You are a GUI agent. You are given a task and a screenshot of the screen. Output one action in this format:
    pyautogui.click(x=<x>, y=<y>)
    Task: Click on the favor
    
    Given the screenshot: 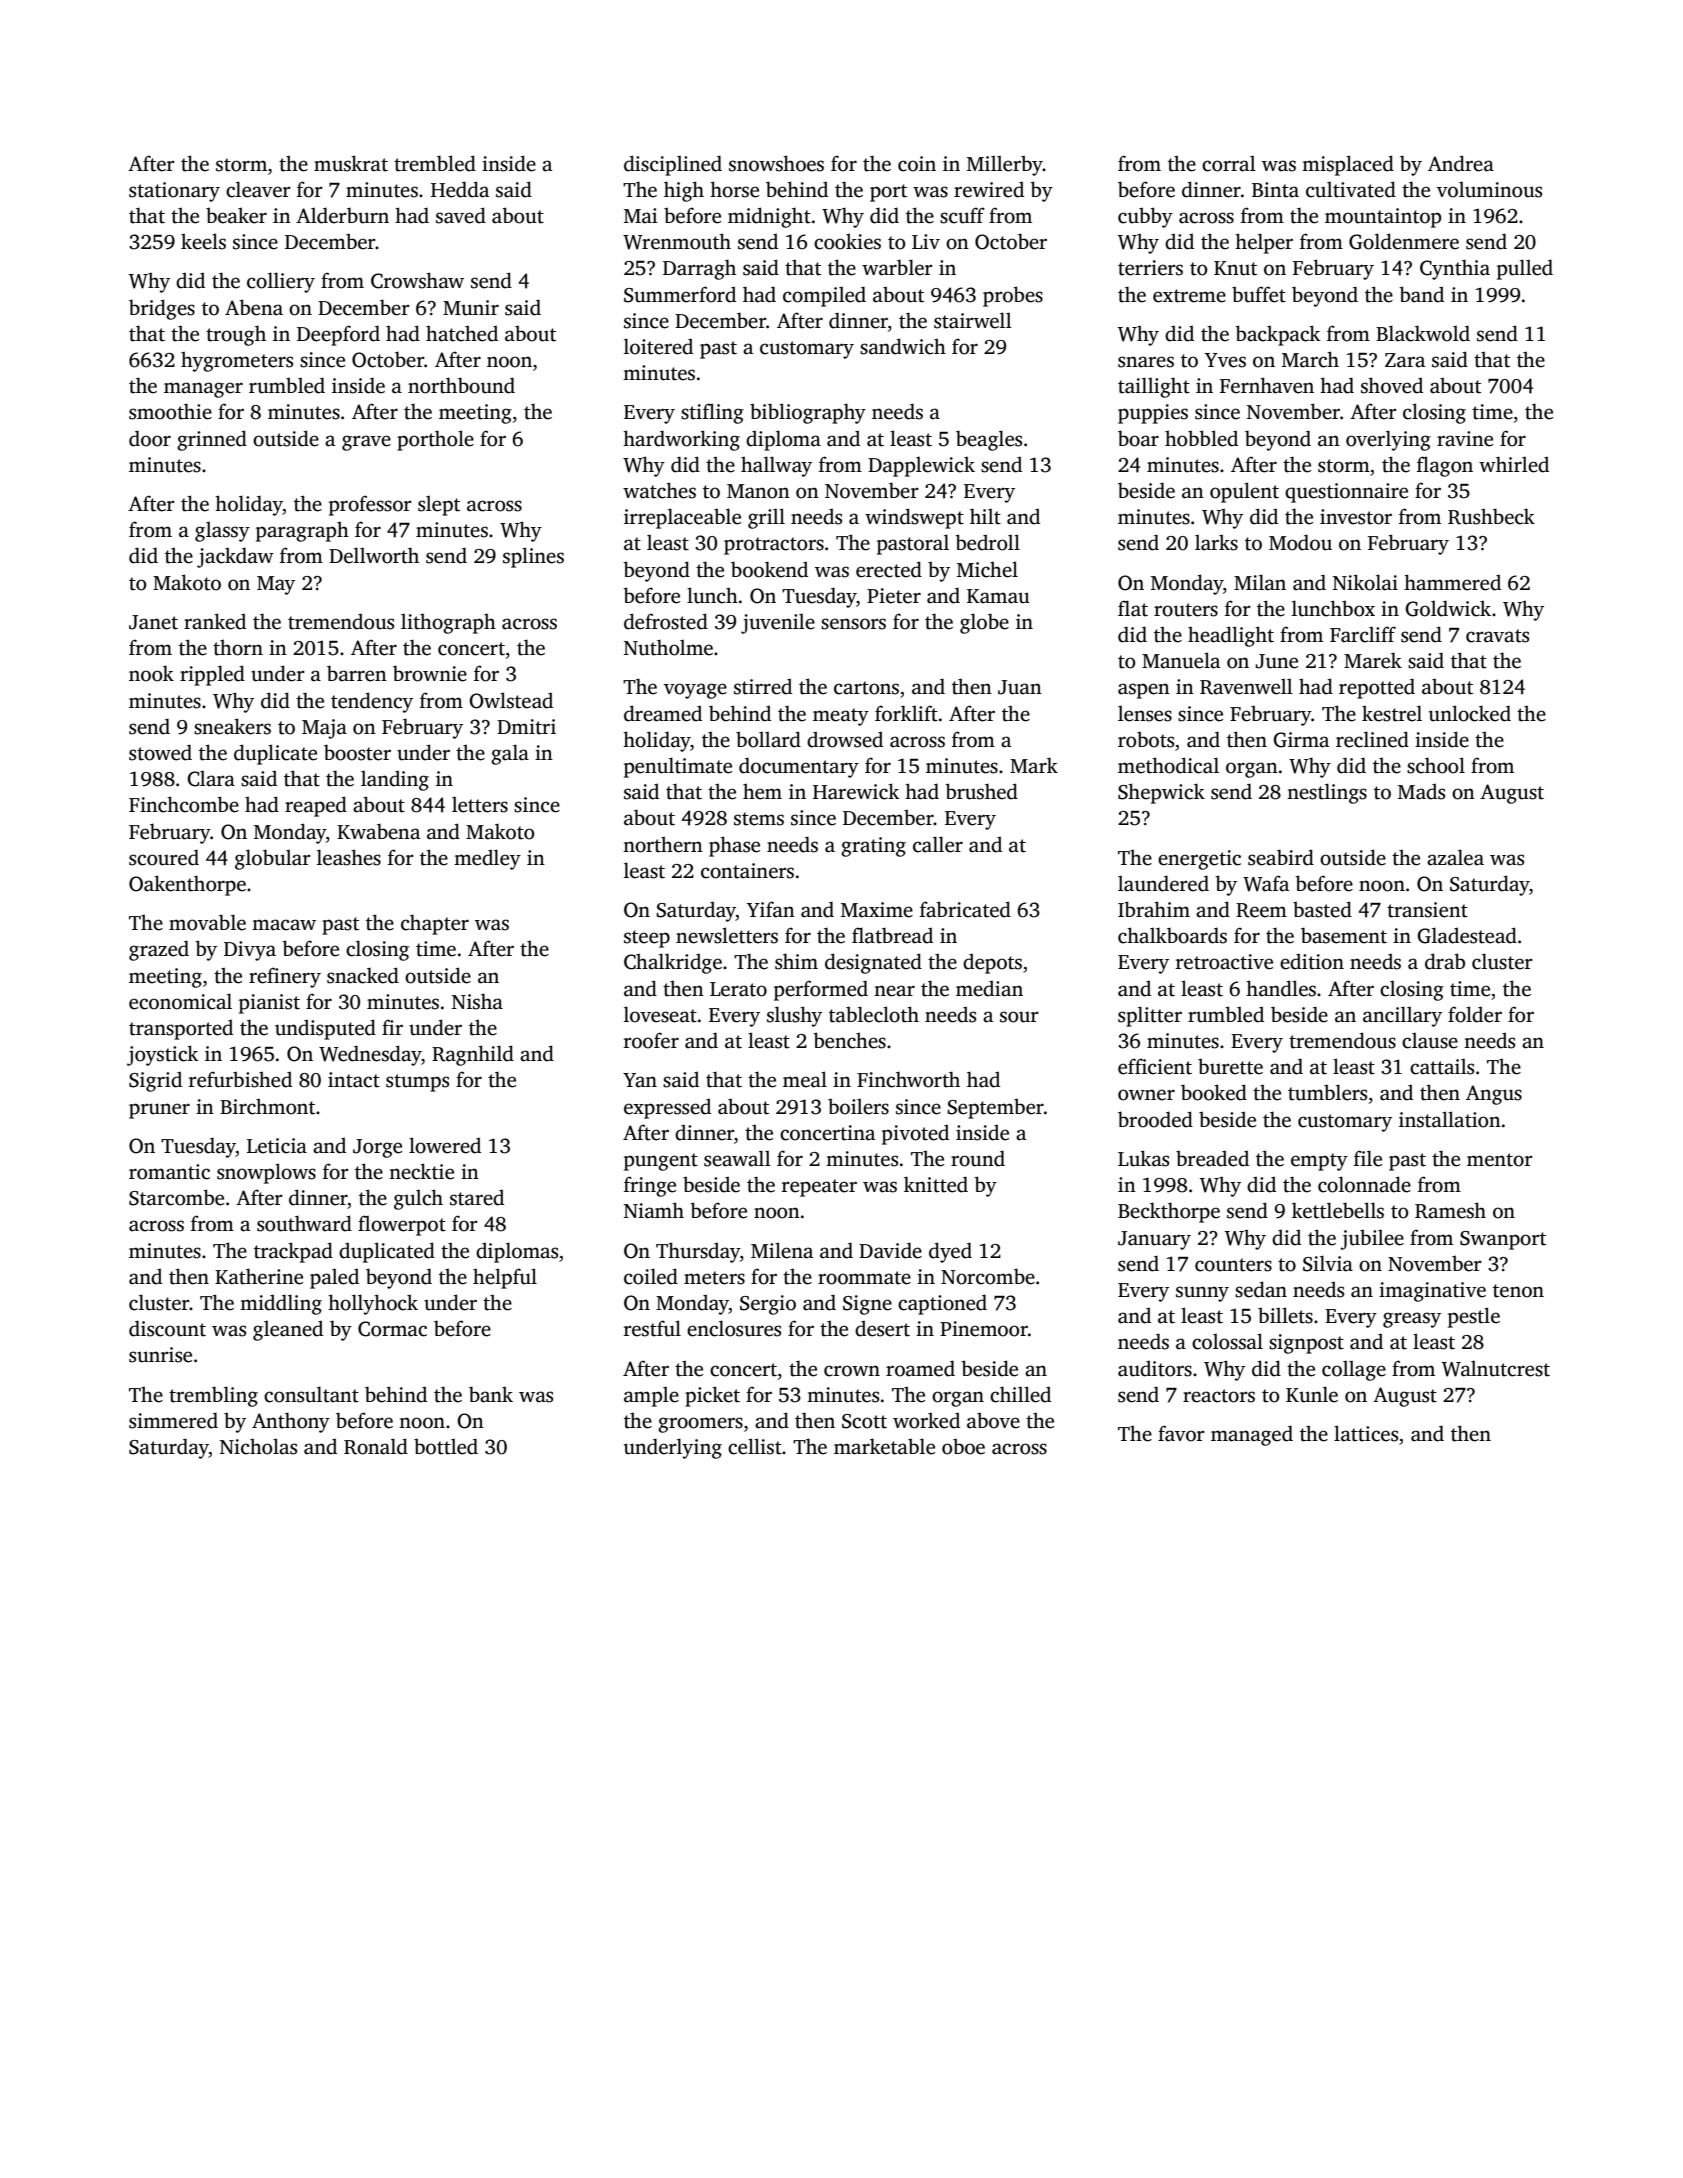 What is the action you would take?
    pyautogui.click(x=1181, y=1433)
